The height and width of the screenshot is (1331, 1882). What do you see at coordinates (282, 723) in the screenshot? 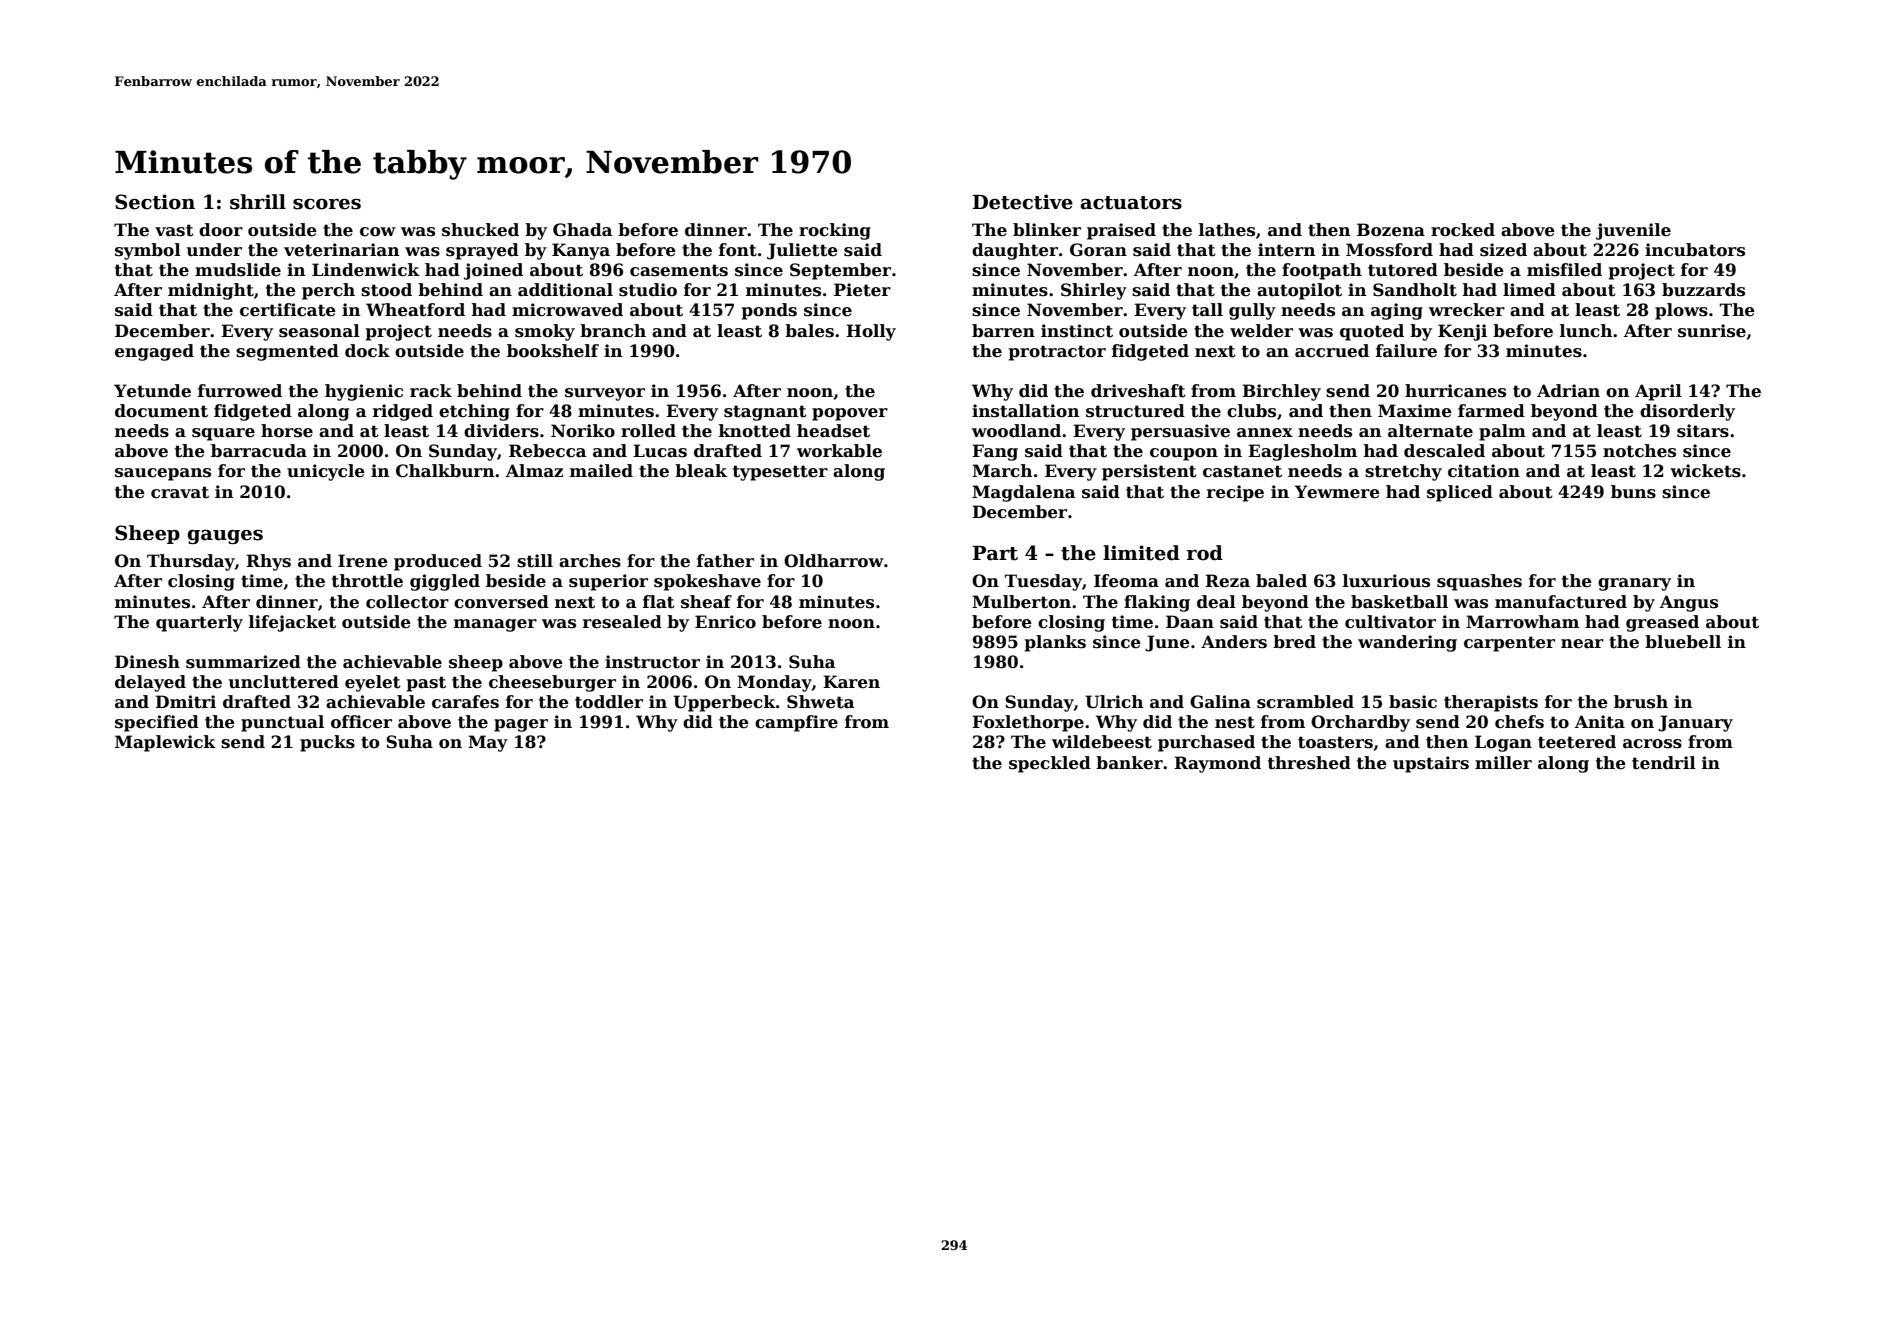
I see `punctual` at bounding box center [282, 723].
